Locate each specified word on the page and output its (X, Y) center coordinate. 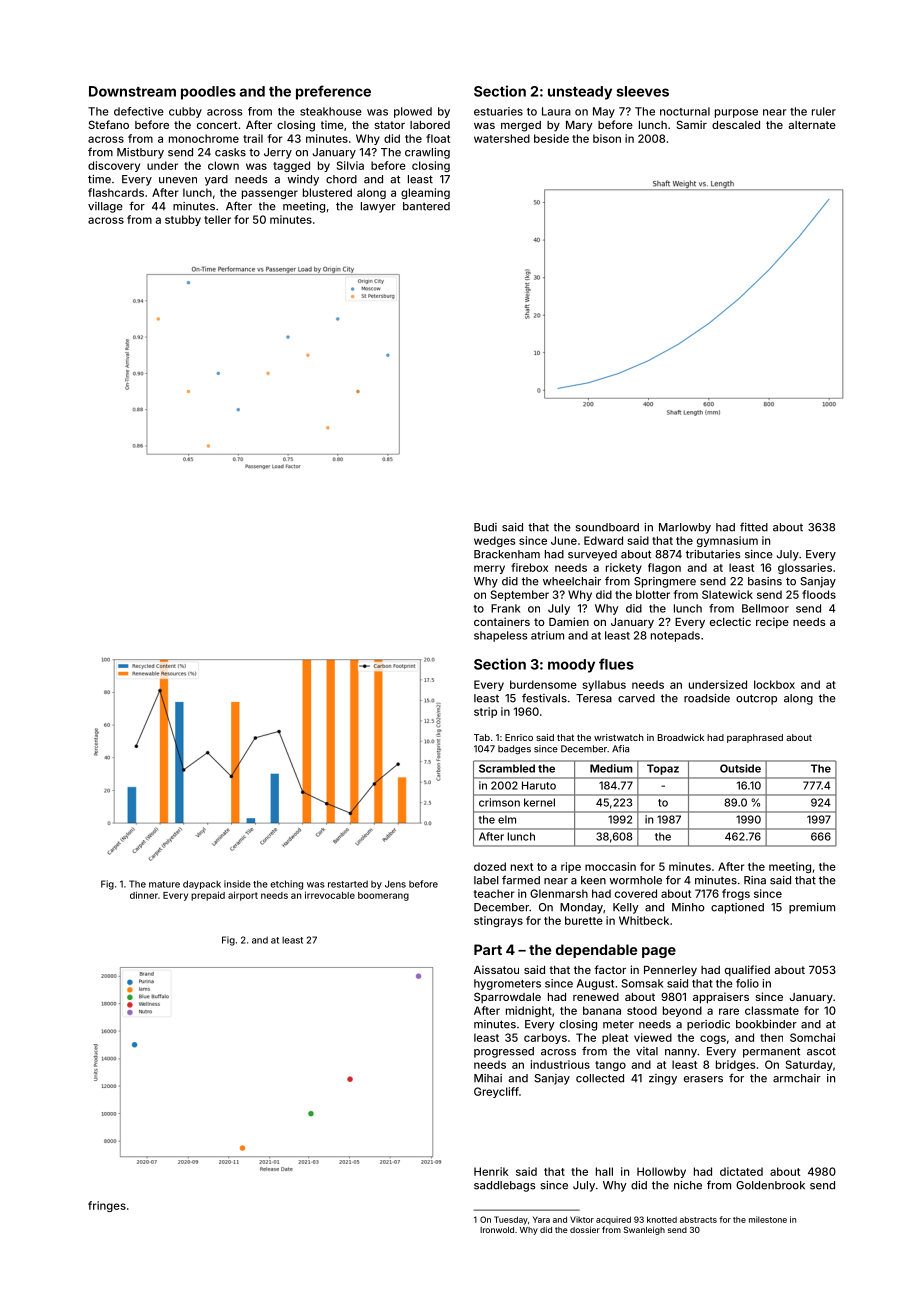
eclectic (730, 621)
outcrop (756, 699)
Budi (485, 527)
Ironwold (497, 1230)
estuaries (498, 111)
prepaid (208, 896)
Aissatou (496, 969)
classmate (772, 1010)
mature (164, 884)
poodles (208, 93)
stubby (183, 220)
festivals (544, 698)
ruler (824, 111)
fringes (107, 1206)
